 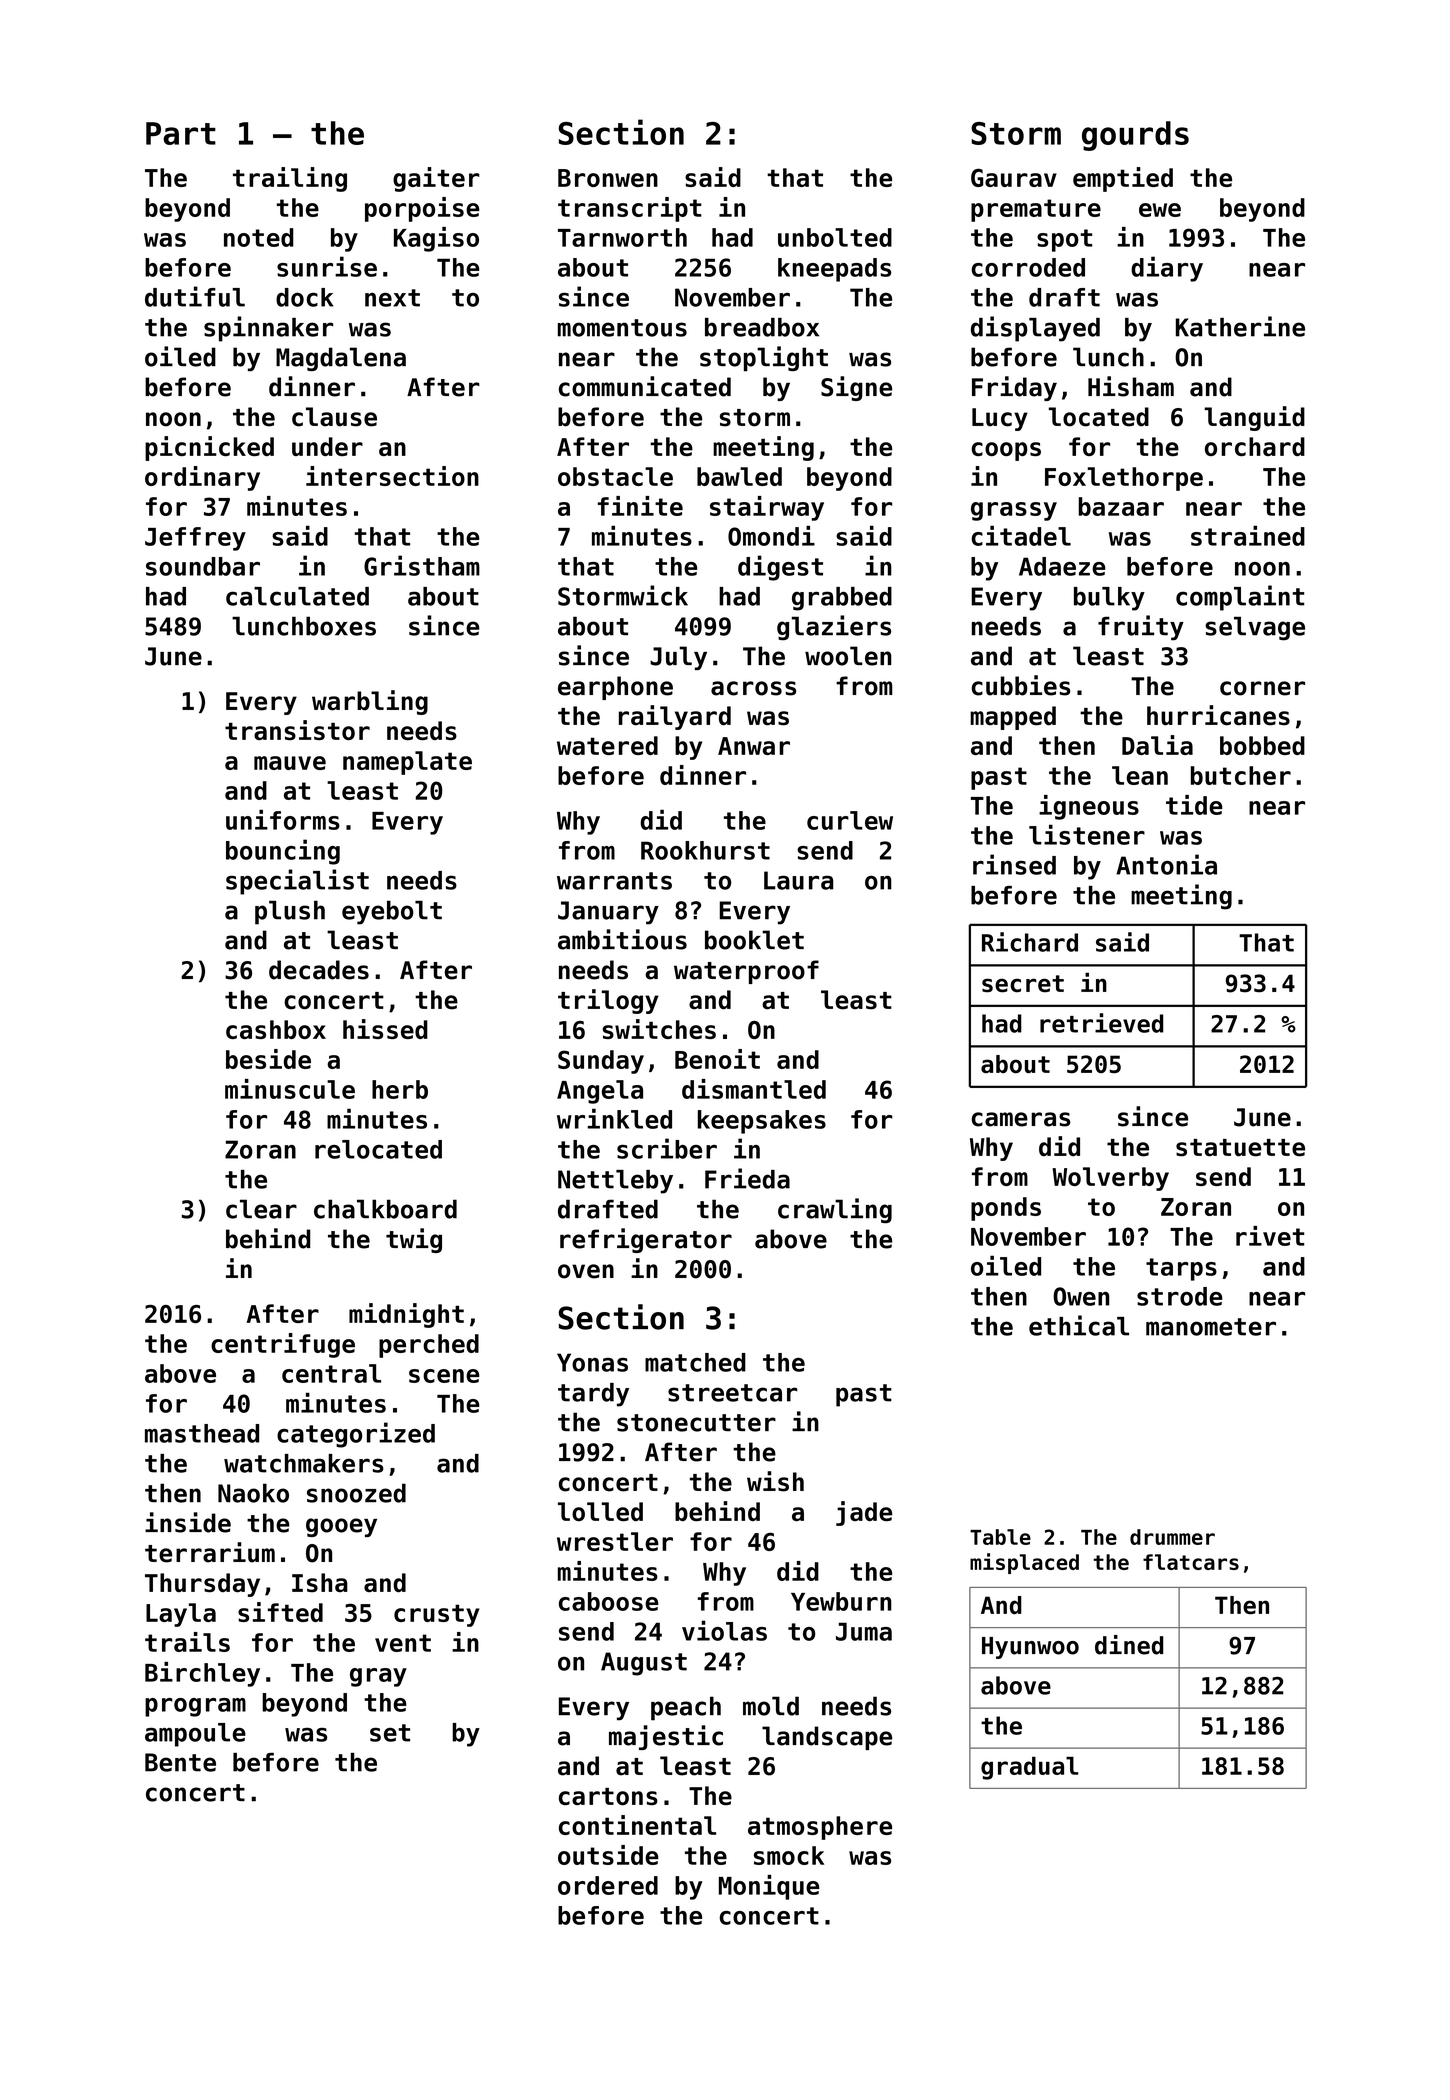 I want to click on beside, so click(x=268, y=1059).
